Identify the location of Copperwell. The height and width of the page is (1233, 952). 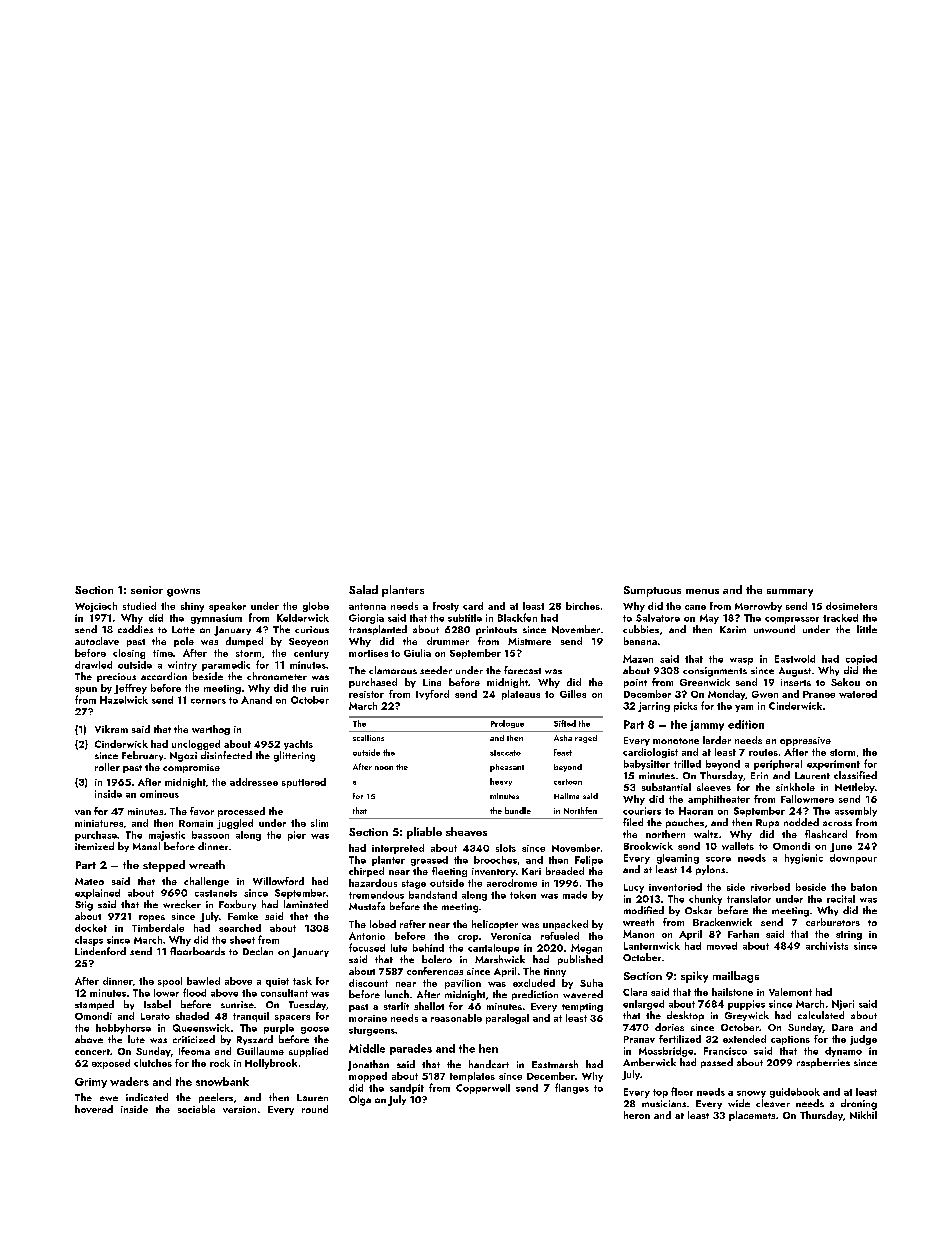
(483, 1089).
